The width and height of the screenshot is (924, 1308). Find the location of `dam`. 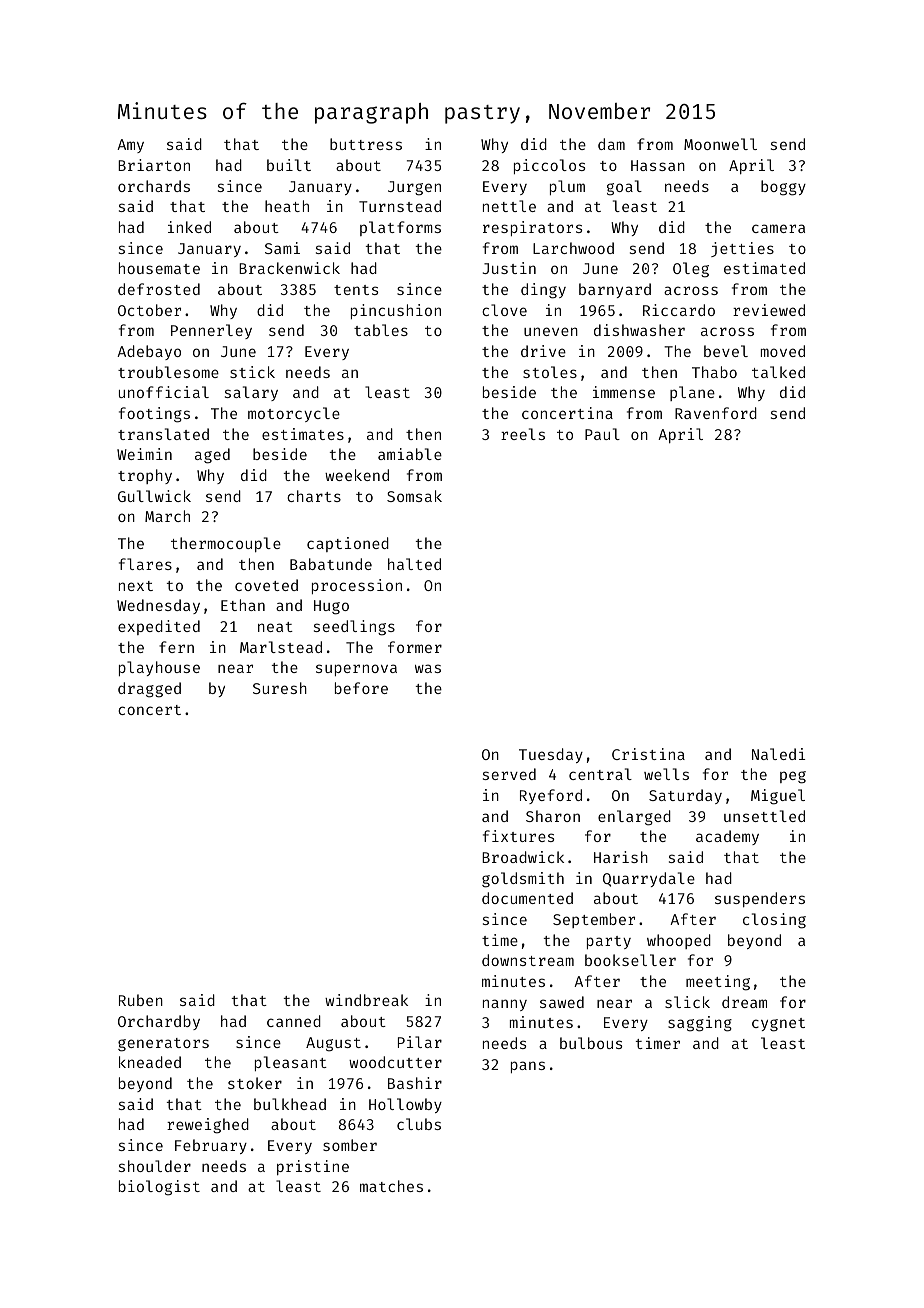

dam is located at coordinates (611, 144).
